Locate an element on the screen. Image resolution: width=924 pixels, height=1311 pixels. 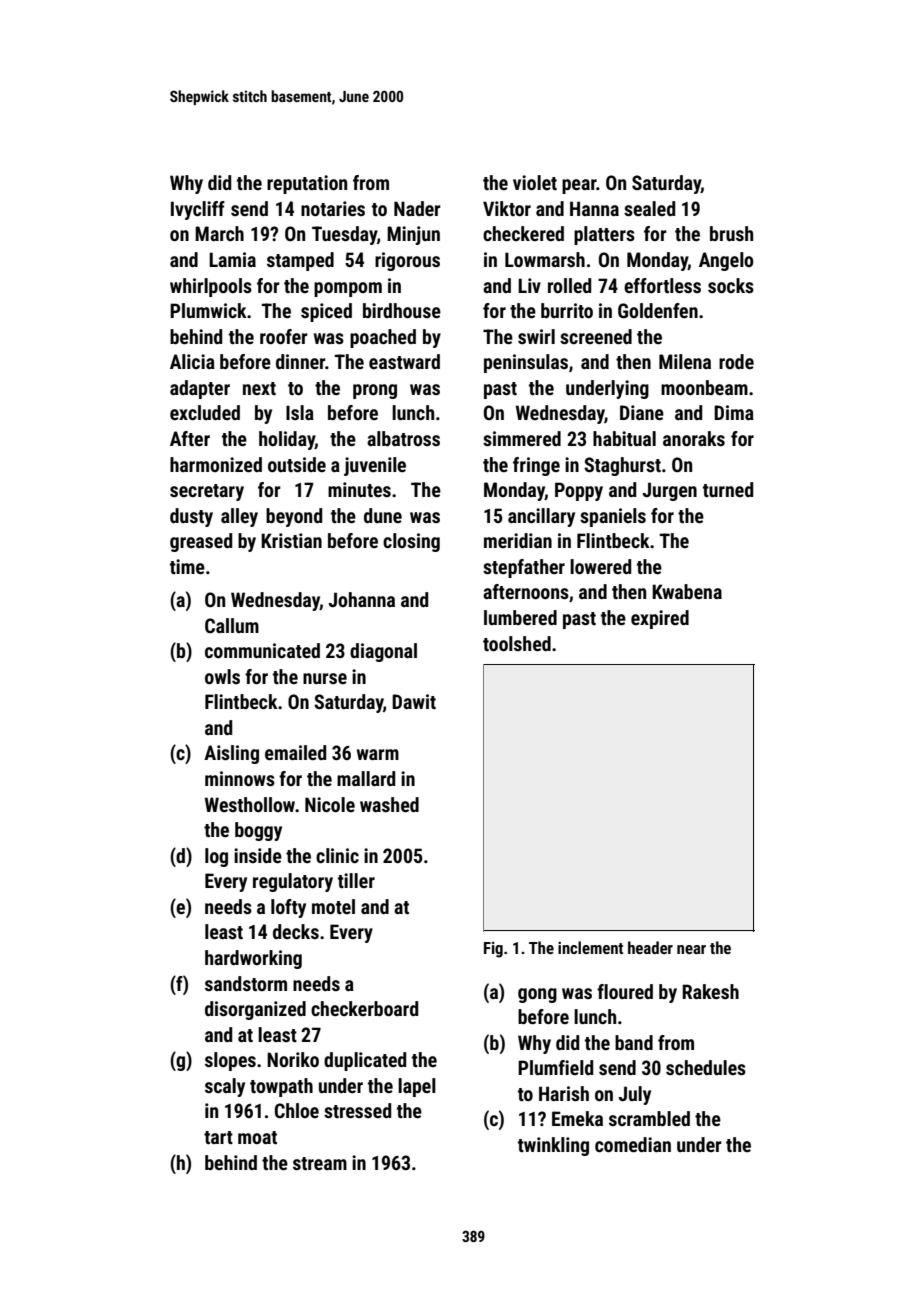
header is located at coordinates (650, 947).
